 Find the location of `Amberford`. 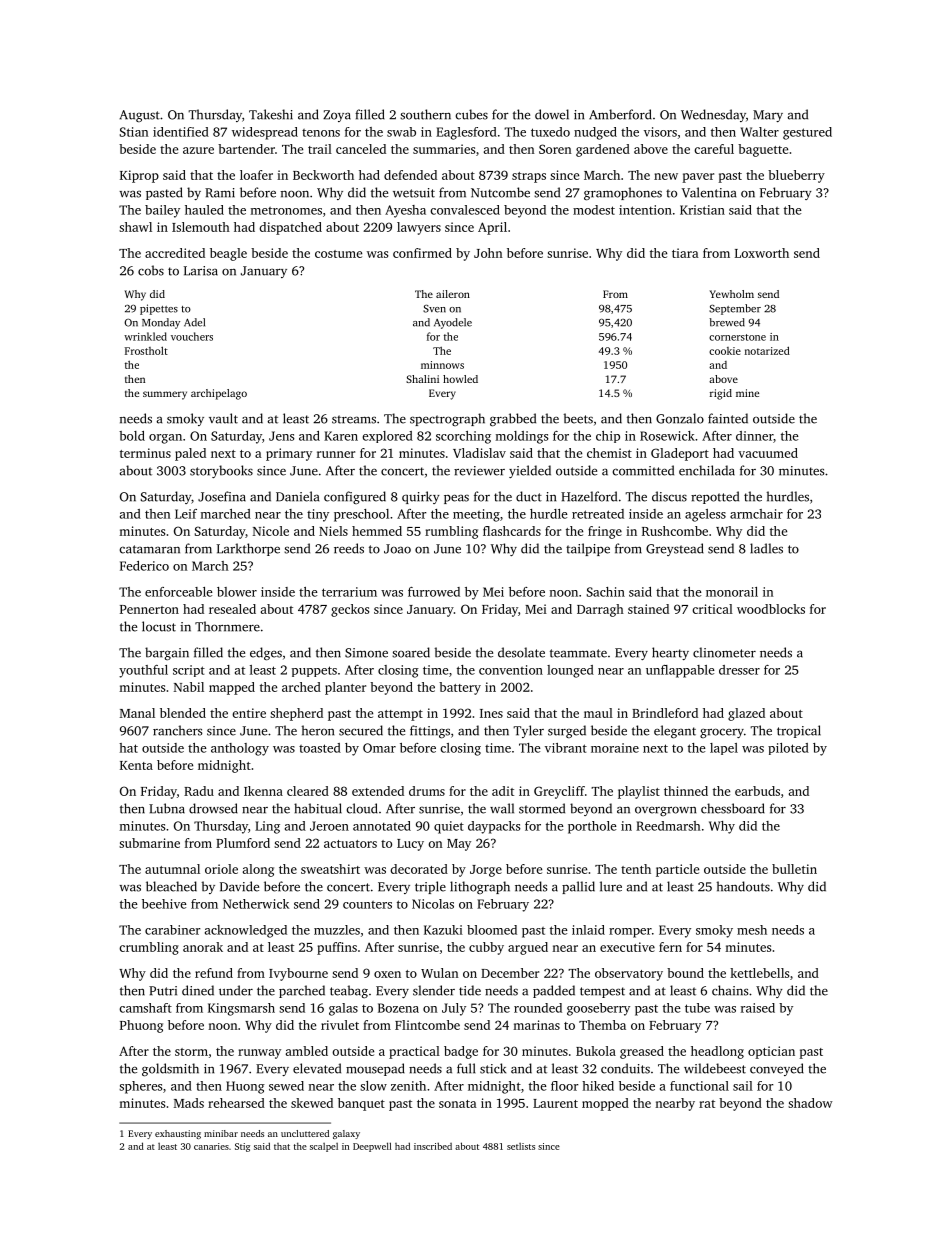

Amberford is located at coordinates (620, 114).
